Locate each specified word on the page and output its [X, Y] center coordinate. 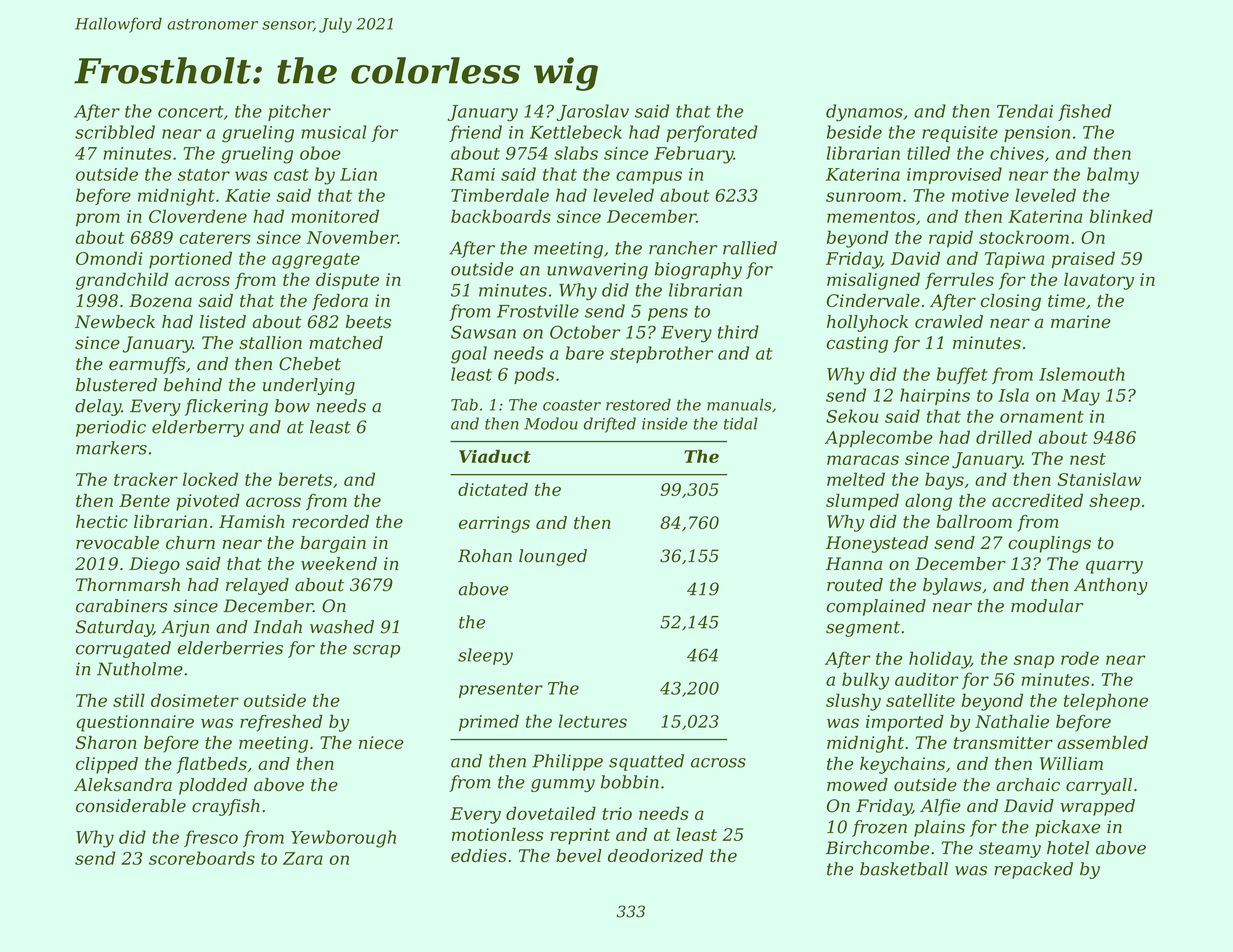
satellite [920, 700]
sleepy [485, 656]
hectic [102, 521]
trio [617, 813]
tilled [928, 153]
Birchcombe [877, 848]
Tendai [1025, 111]
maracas [863, 460]
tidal [741, 423]
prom [98, 220]
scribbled [115, 132]
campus [649, 177]
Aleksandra [123, 785]
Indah [277, 627]
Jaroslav [593, 112]
